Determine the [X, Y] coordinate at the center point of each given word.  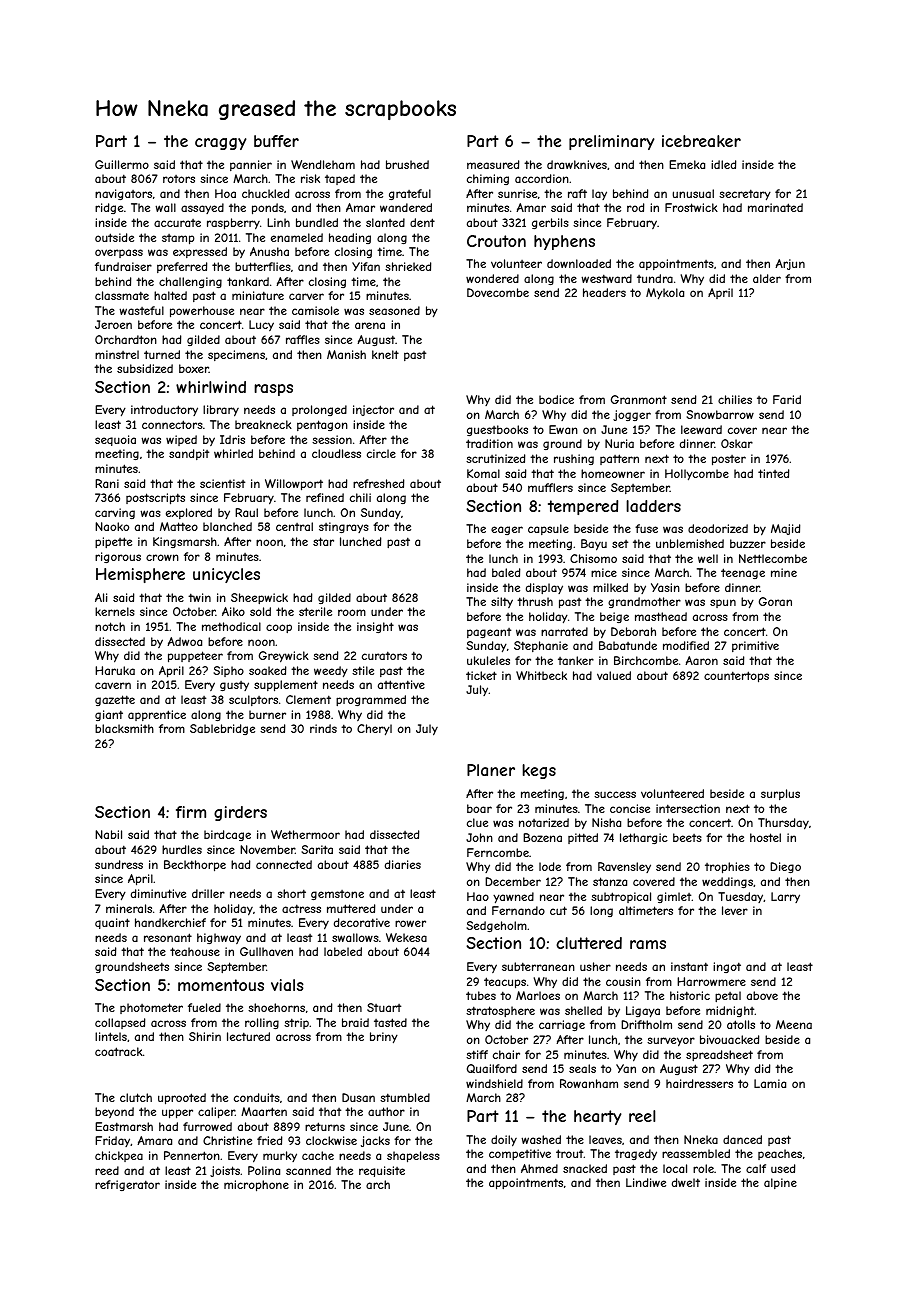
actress [301, 908]
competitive [520, 1154]
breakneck [263, 424]
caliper [216, 1113]
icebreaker [701, 141]
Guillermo [122, 164]
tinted [773, 473]
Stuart [384, 1007]
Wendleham [323, 164]
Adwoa [184, 641]
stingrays [344, 527]
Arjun [790, 264]
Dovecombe [498, 292]
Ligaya [643, 1012]
